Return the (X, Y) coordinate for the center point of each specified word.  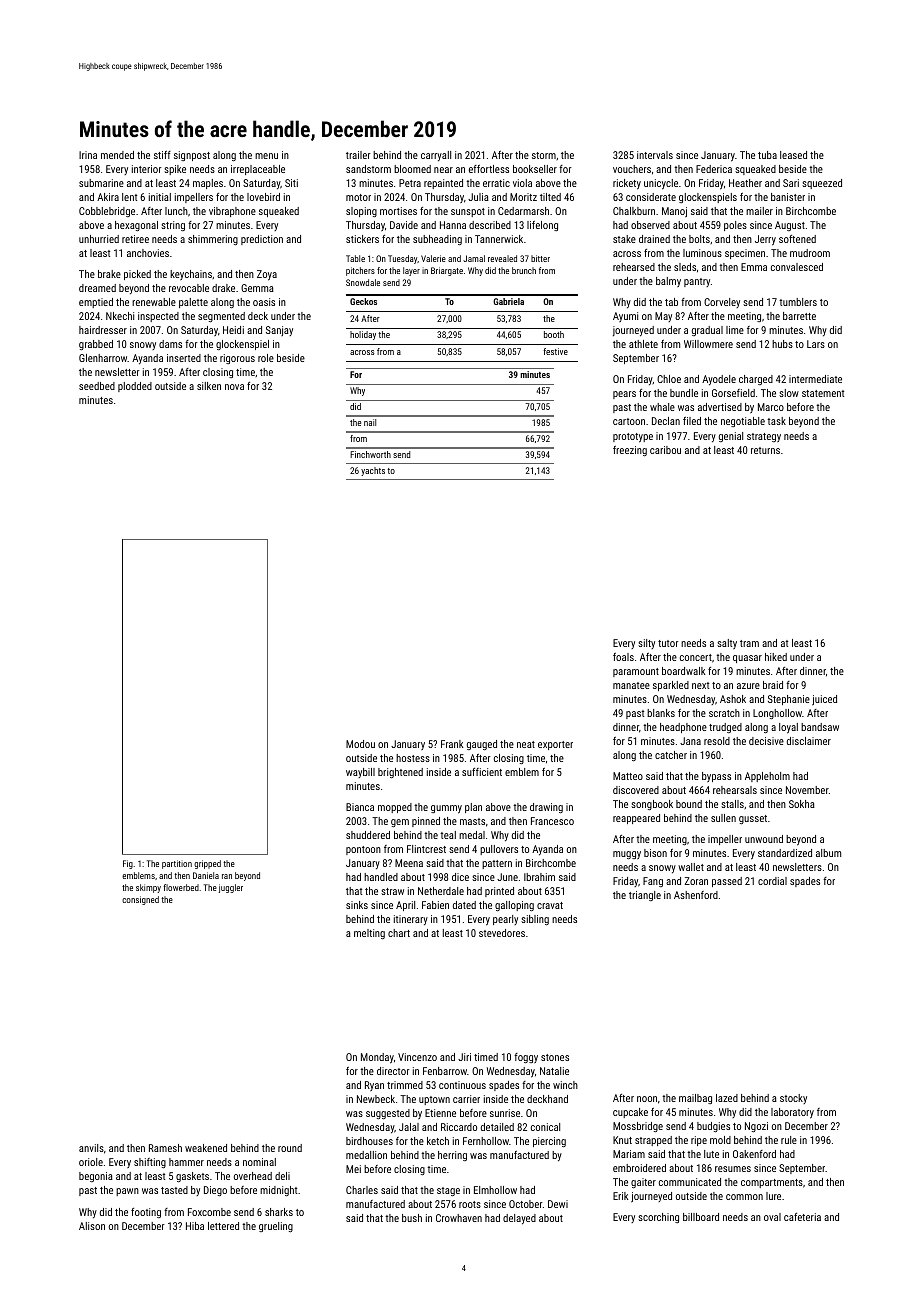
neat (526, 744)
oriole (91, 1162)
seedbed (97, 386)
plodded (135, 387)
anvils (91, 1148)
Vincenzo (417, 1057)
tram (749, 643)
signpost (192, 156)
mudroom (810, 253)
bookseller (535, 169)
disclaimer (809, 741)
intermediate (815, 379)
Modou (360, 744)
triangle (645, 896)
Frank (452, 744)
